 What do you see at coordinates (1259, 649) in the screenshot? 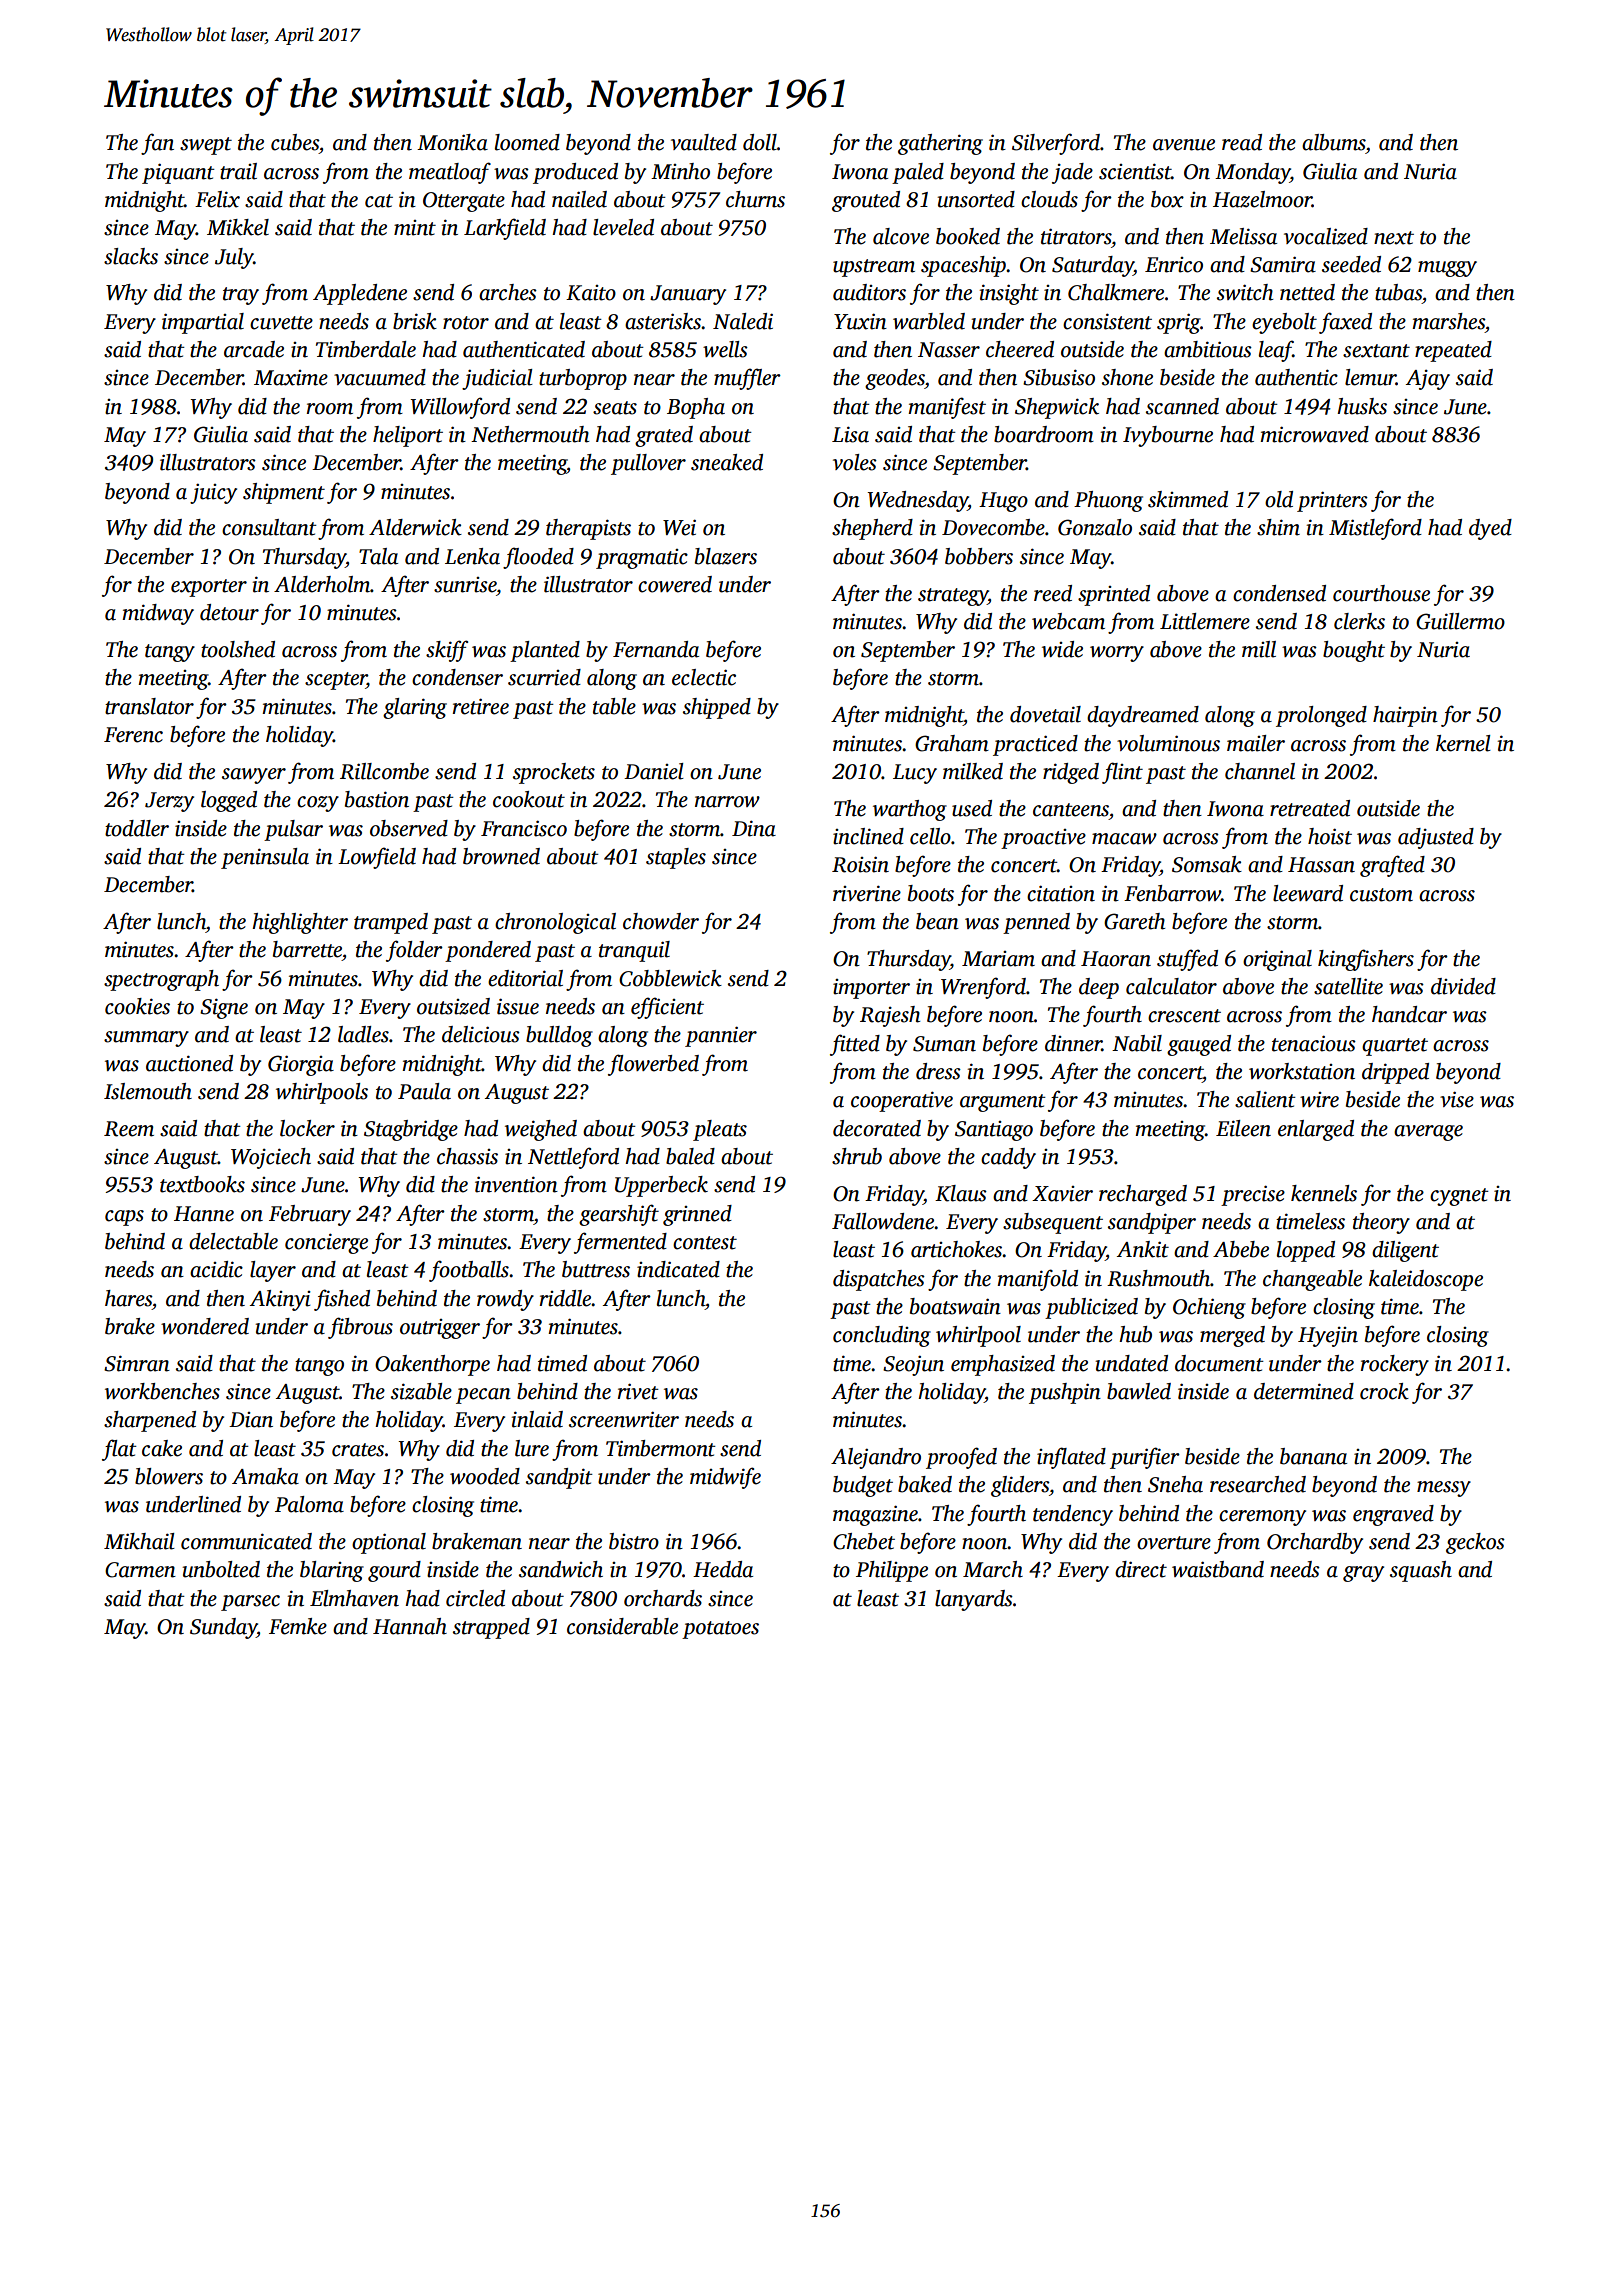
I see `mill` at bounding box center [1259, 649].
